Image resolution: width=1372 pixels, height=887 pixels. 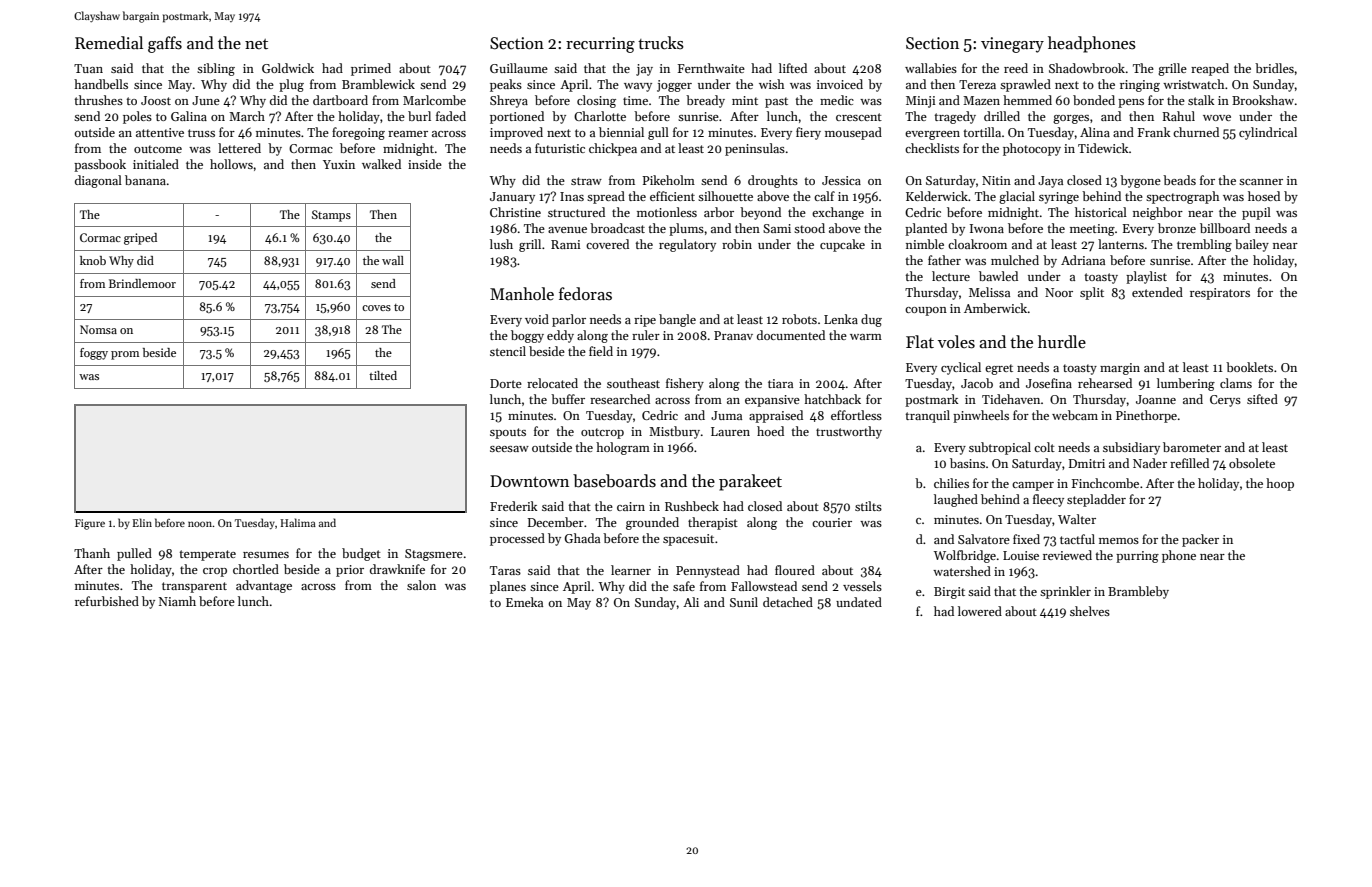 I want to click on knob, so click(x=93, y=260).
